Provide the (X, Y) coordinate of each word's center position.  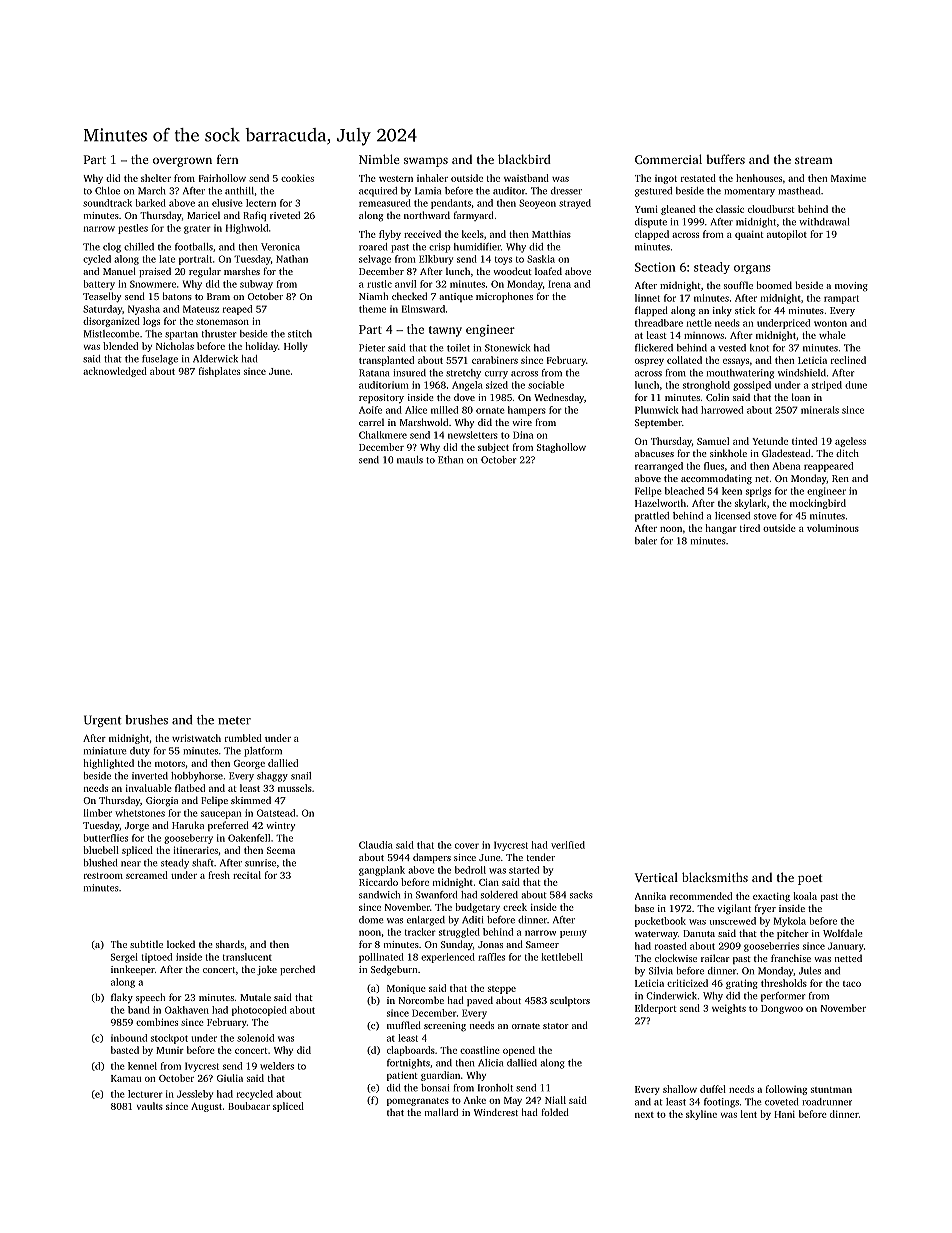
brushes (146, 720)
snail (301, 776)
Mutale (255, 997)
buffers (725, 159)
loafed (548, 271)
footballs (194, 247)
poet (810, 879)
